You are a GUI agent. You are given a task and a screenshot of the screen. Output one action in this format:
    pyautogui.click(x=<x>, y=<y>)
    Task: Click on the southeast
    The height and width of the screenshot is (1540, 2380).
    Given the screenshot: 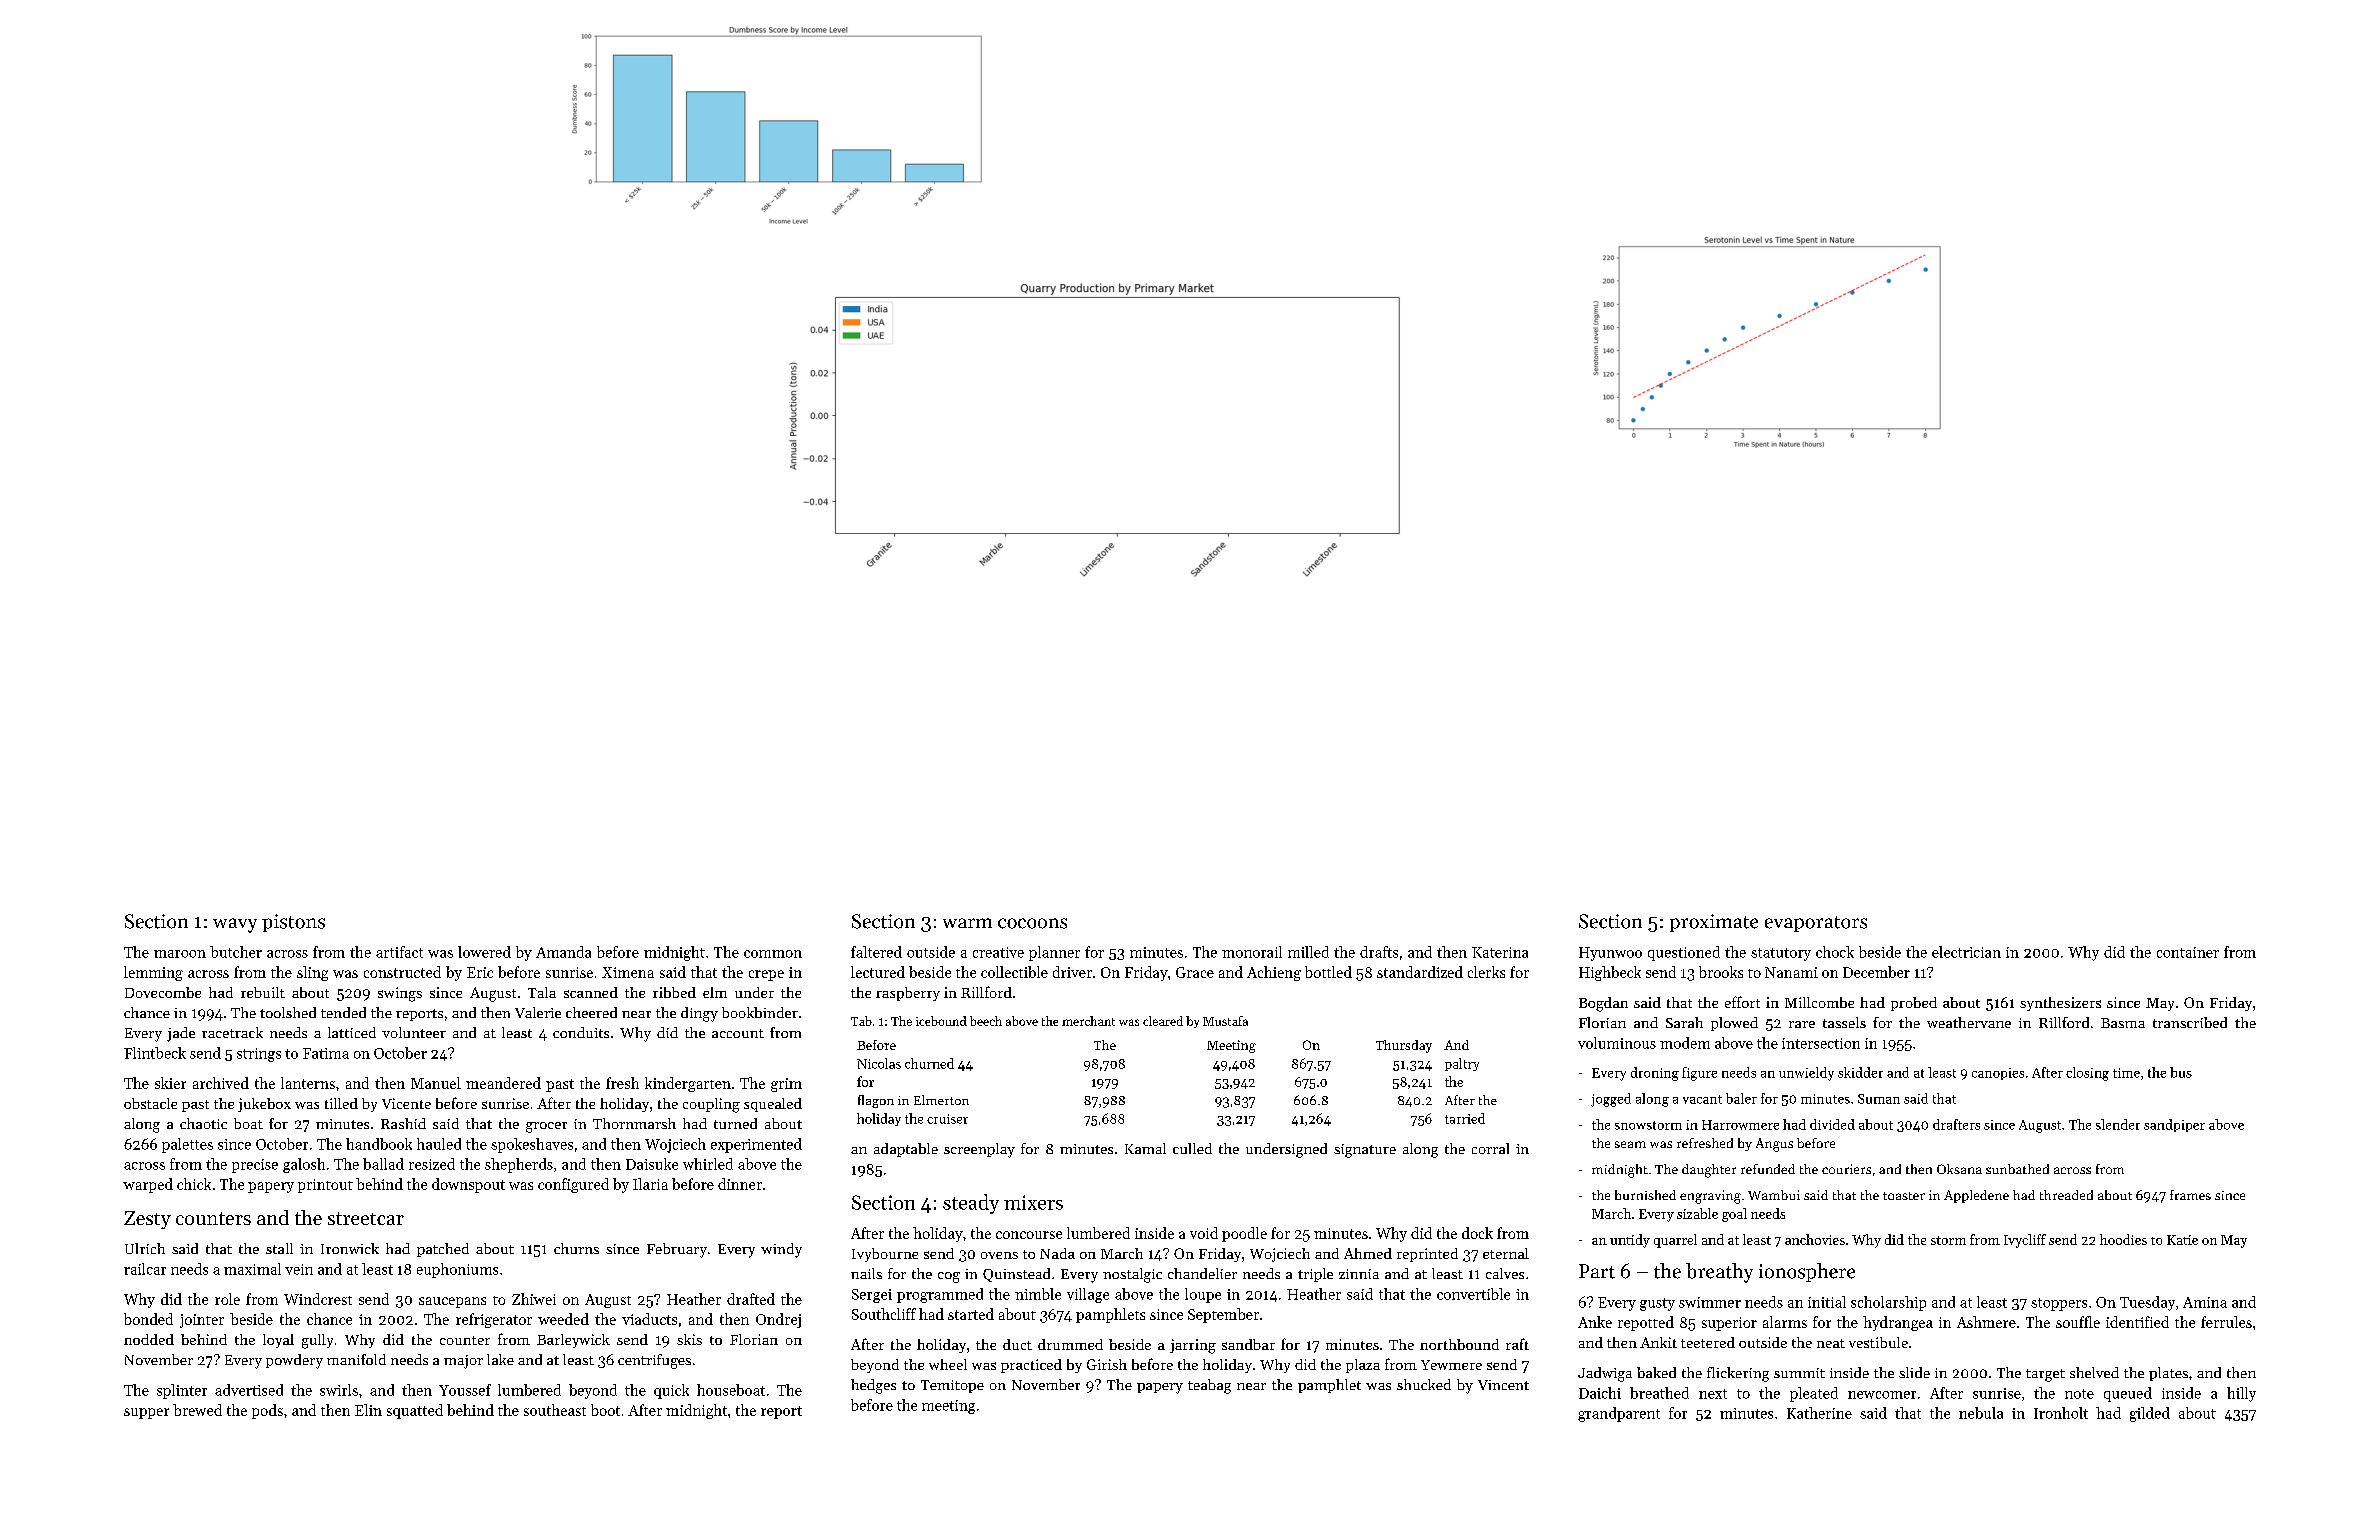 What is the action you would take?
    pyautogui.click(x=555, y=1410)
